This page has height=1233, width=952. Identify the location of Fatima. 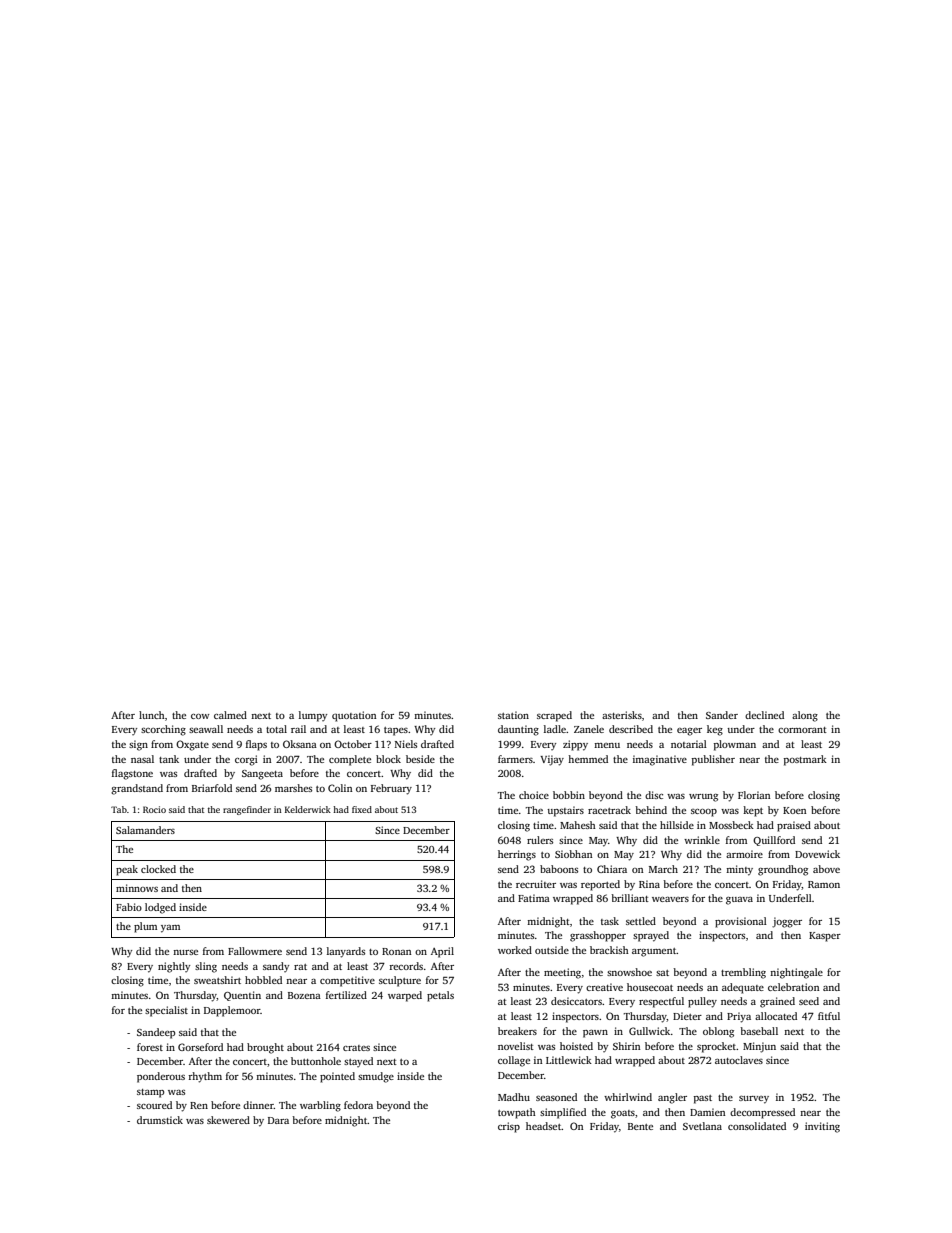
(534, 898).
